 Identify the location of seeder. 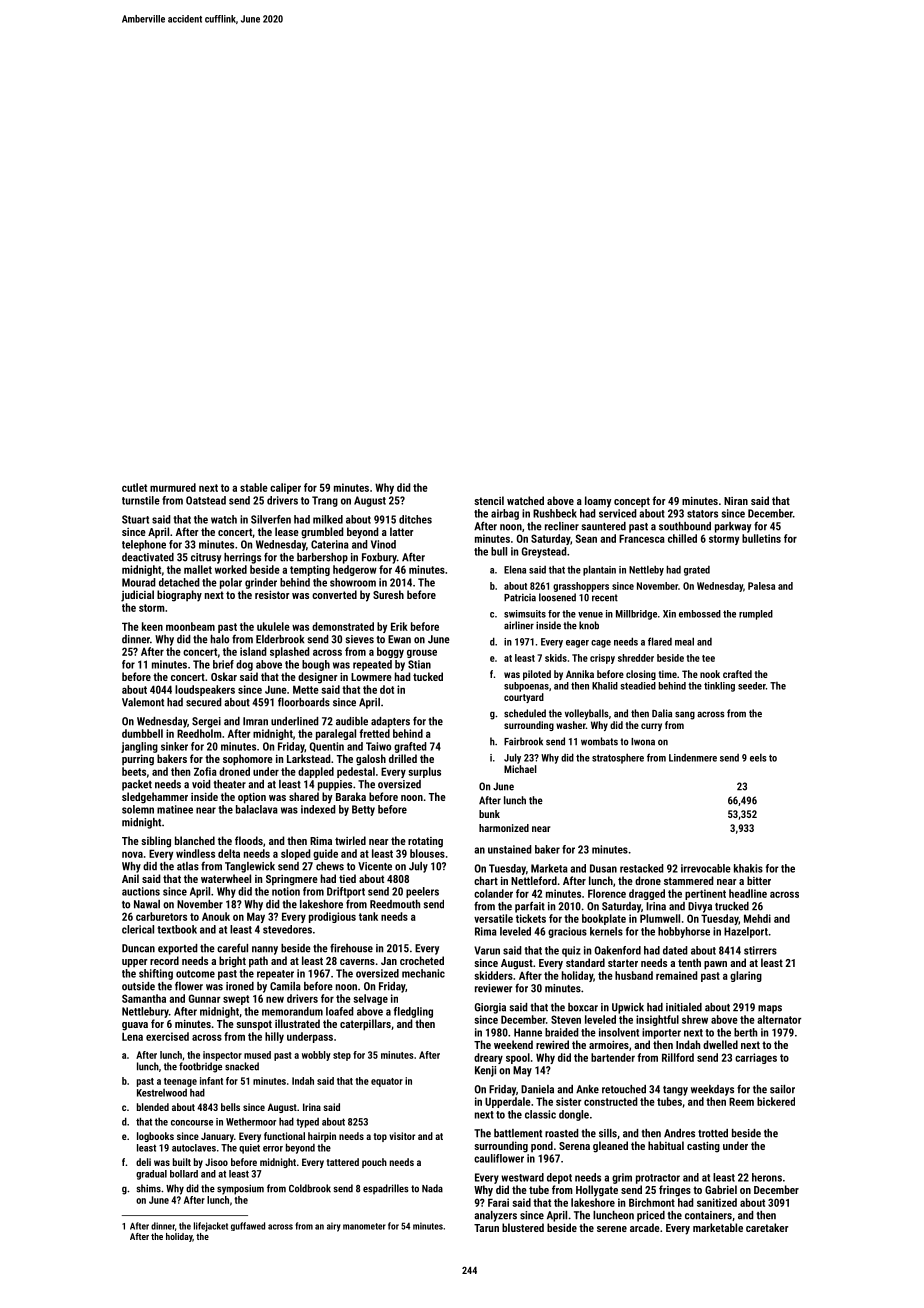
(752, 686).
